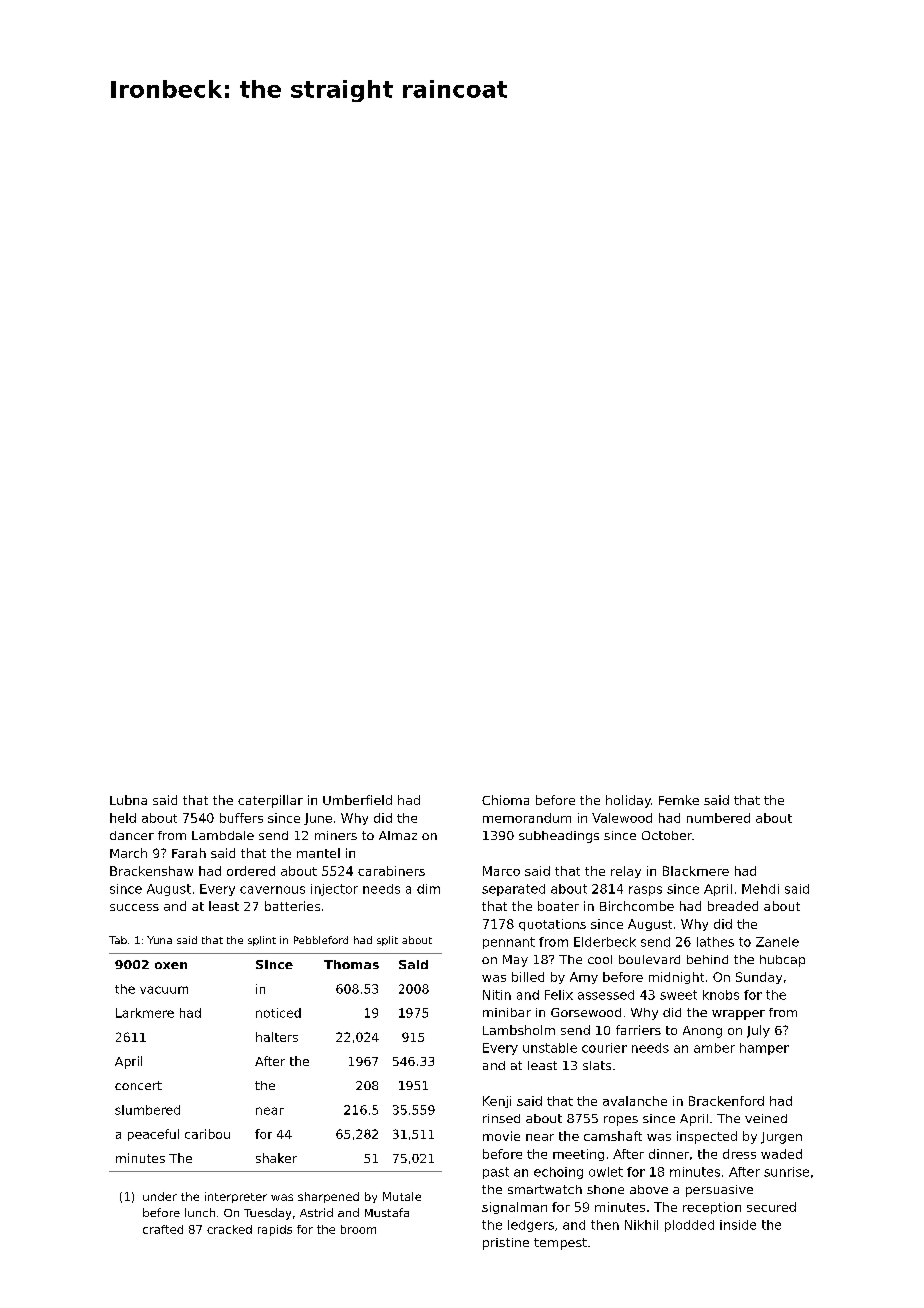  Describe the element at coordinates (584, 978) in the screenshot. I see `Amy` at that location.
